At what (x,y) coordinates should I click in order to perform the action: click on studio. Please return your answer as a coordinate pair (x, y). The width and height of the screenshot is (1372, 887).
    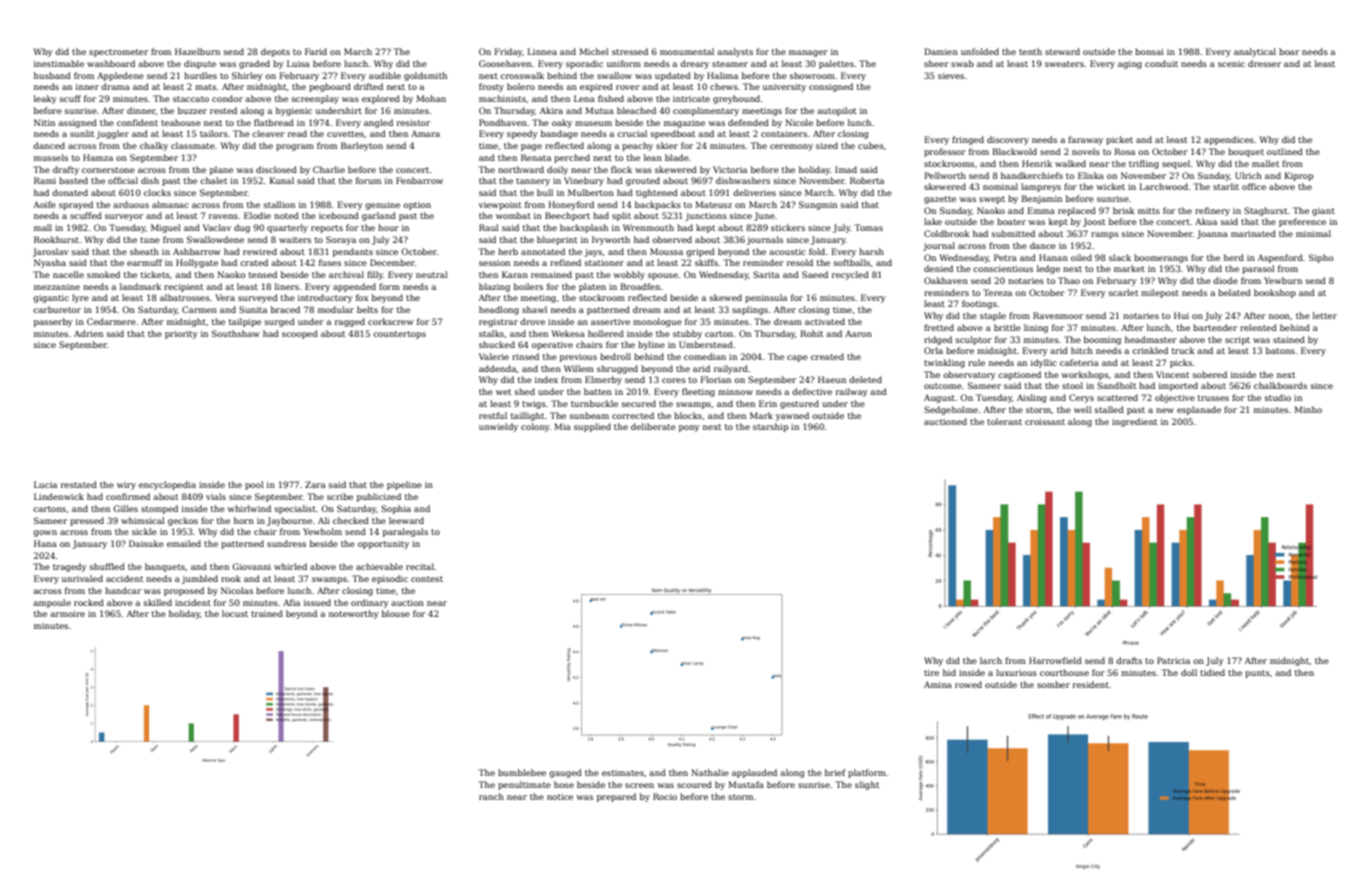
    Looking at the image, I should click on (1278, 397).
